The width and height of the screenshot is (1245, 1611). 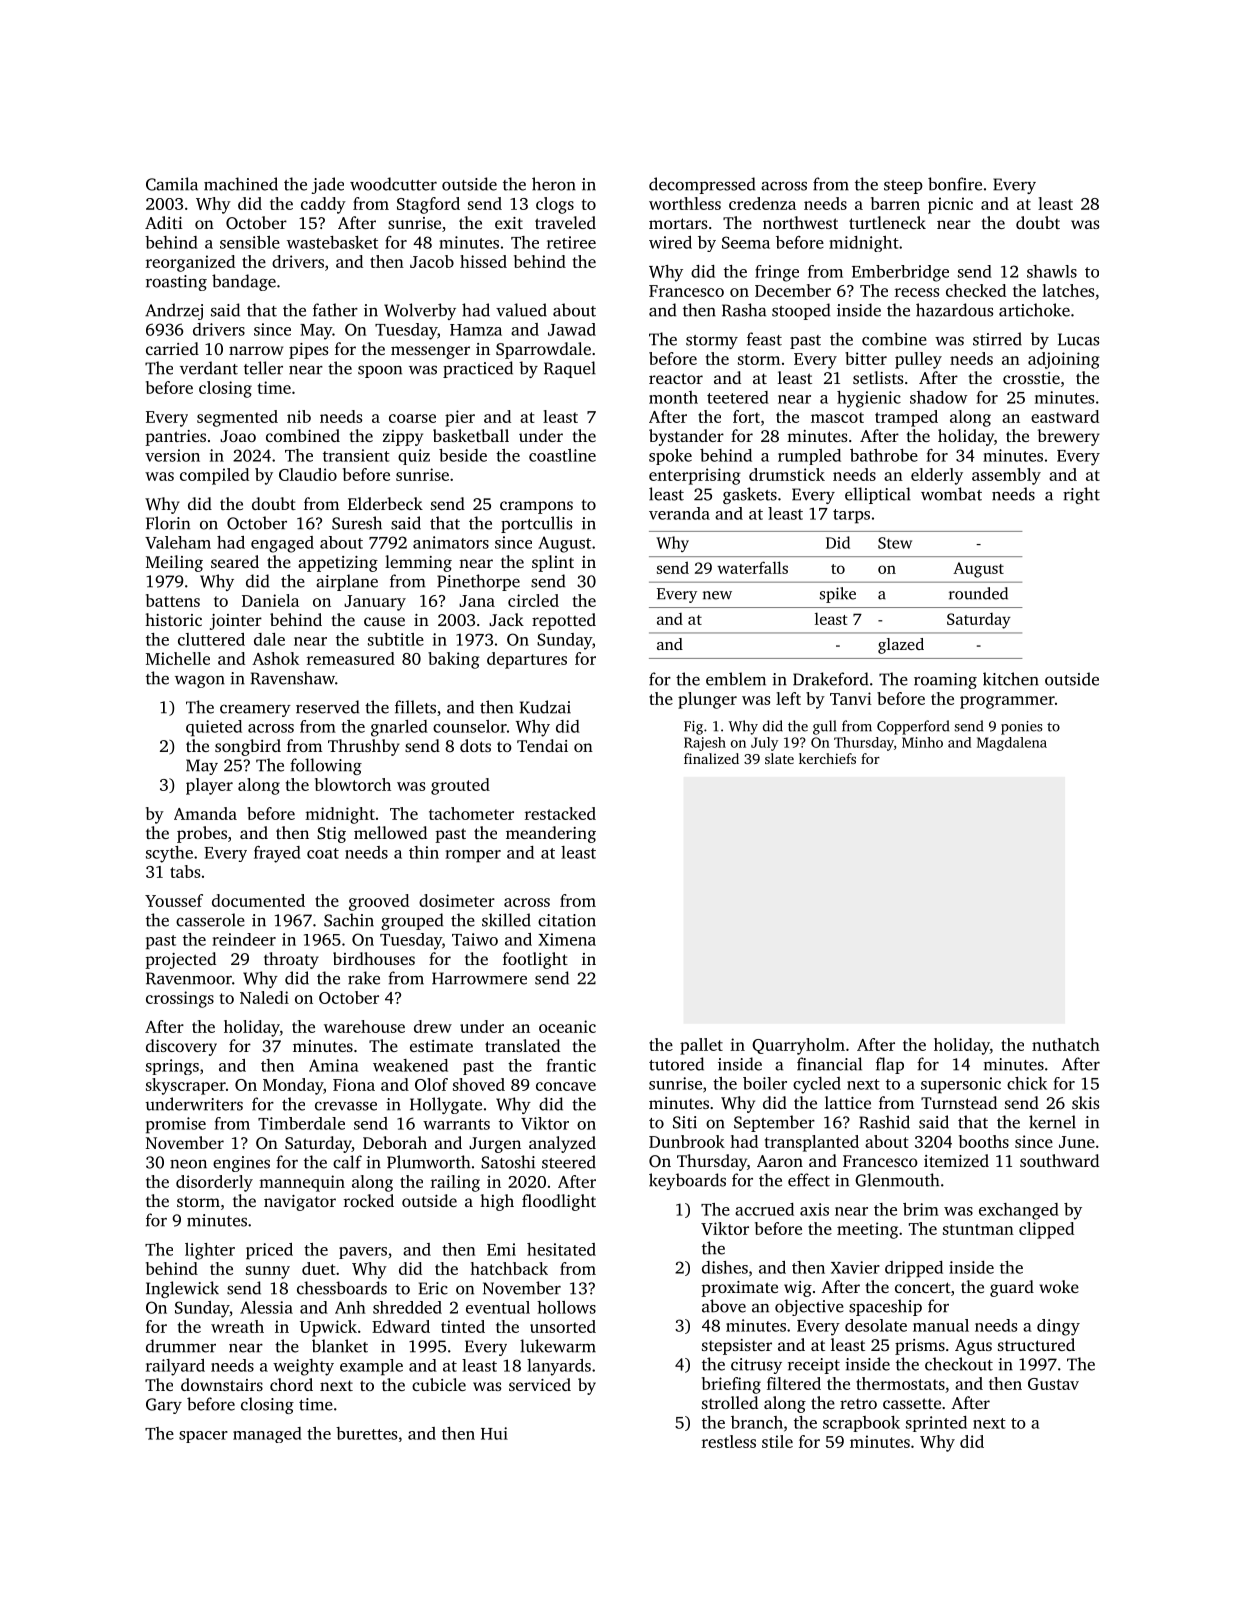 What do you see at coordinates (848, 1102) in the screenshot?
I see `lattice` at bounding box center [848, 1102].
